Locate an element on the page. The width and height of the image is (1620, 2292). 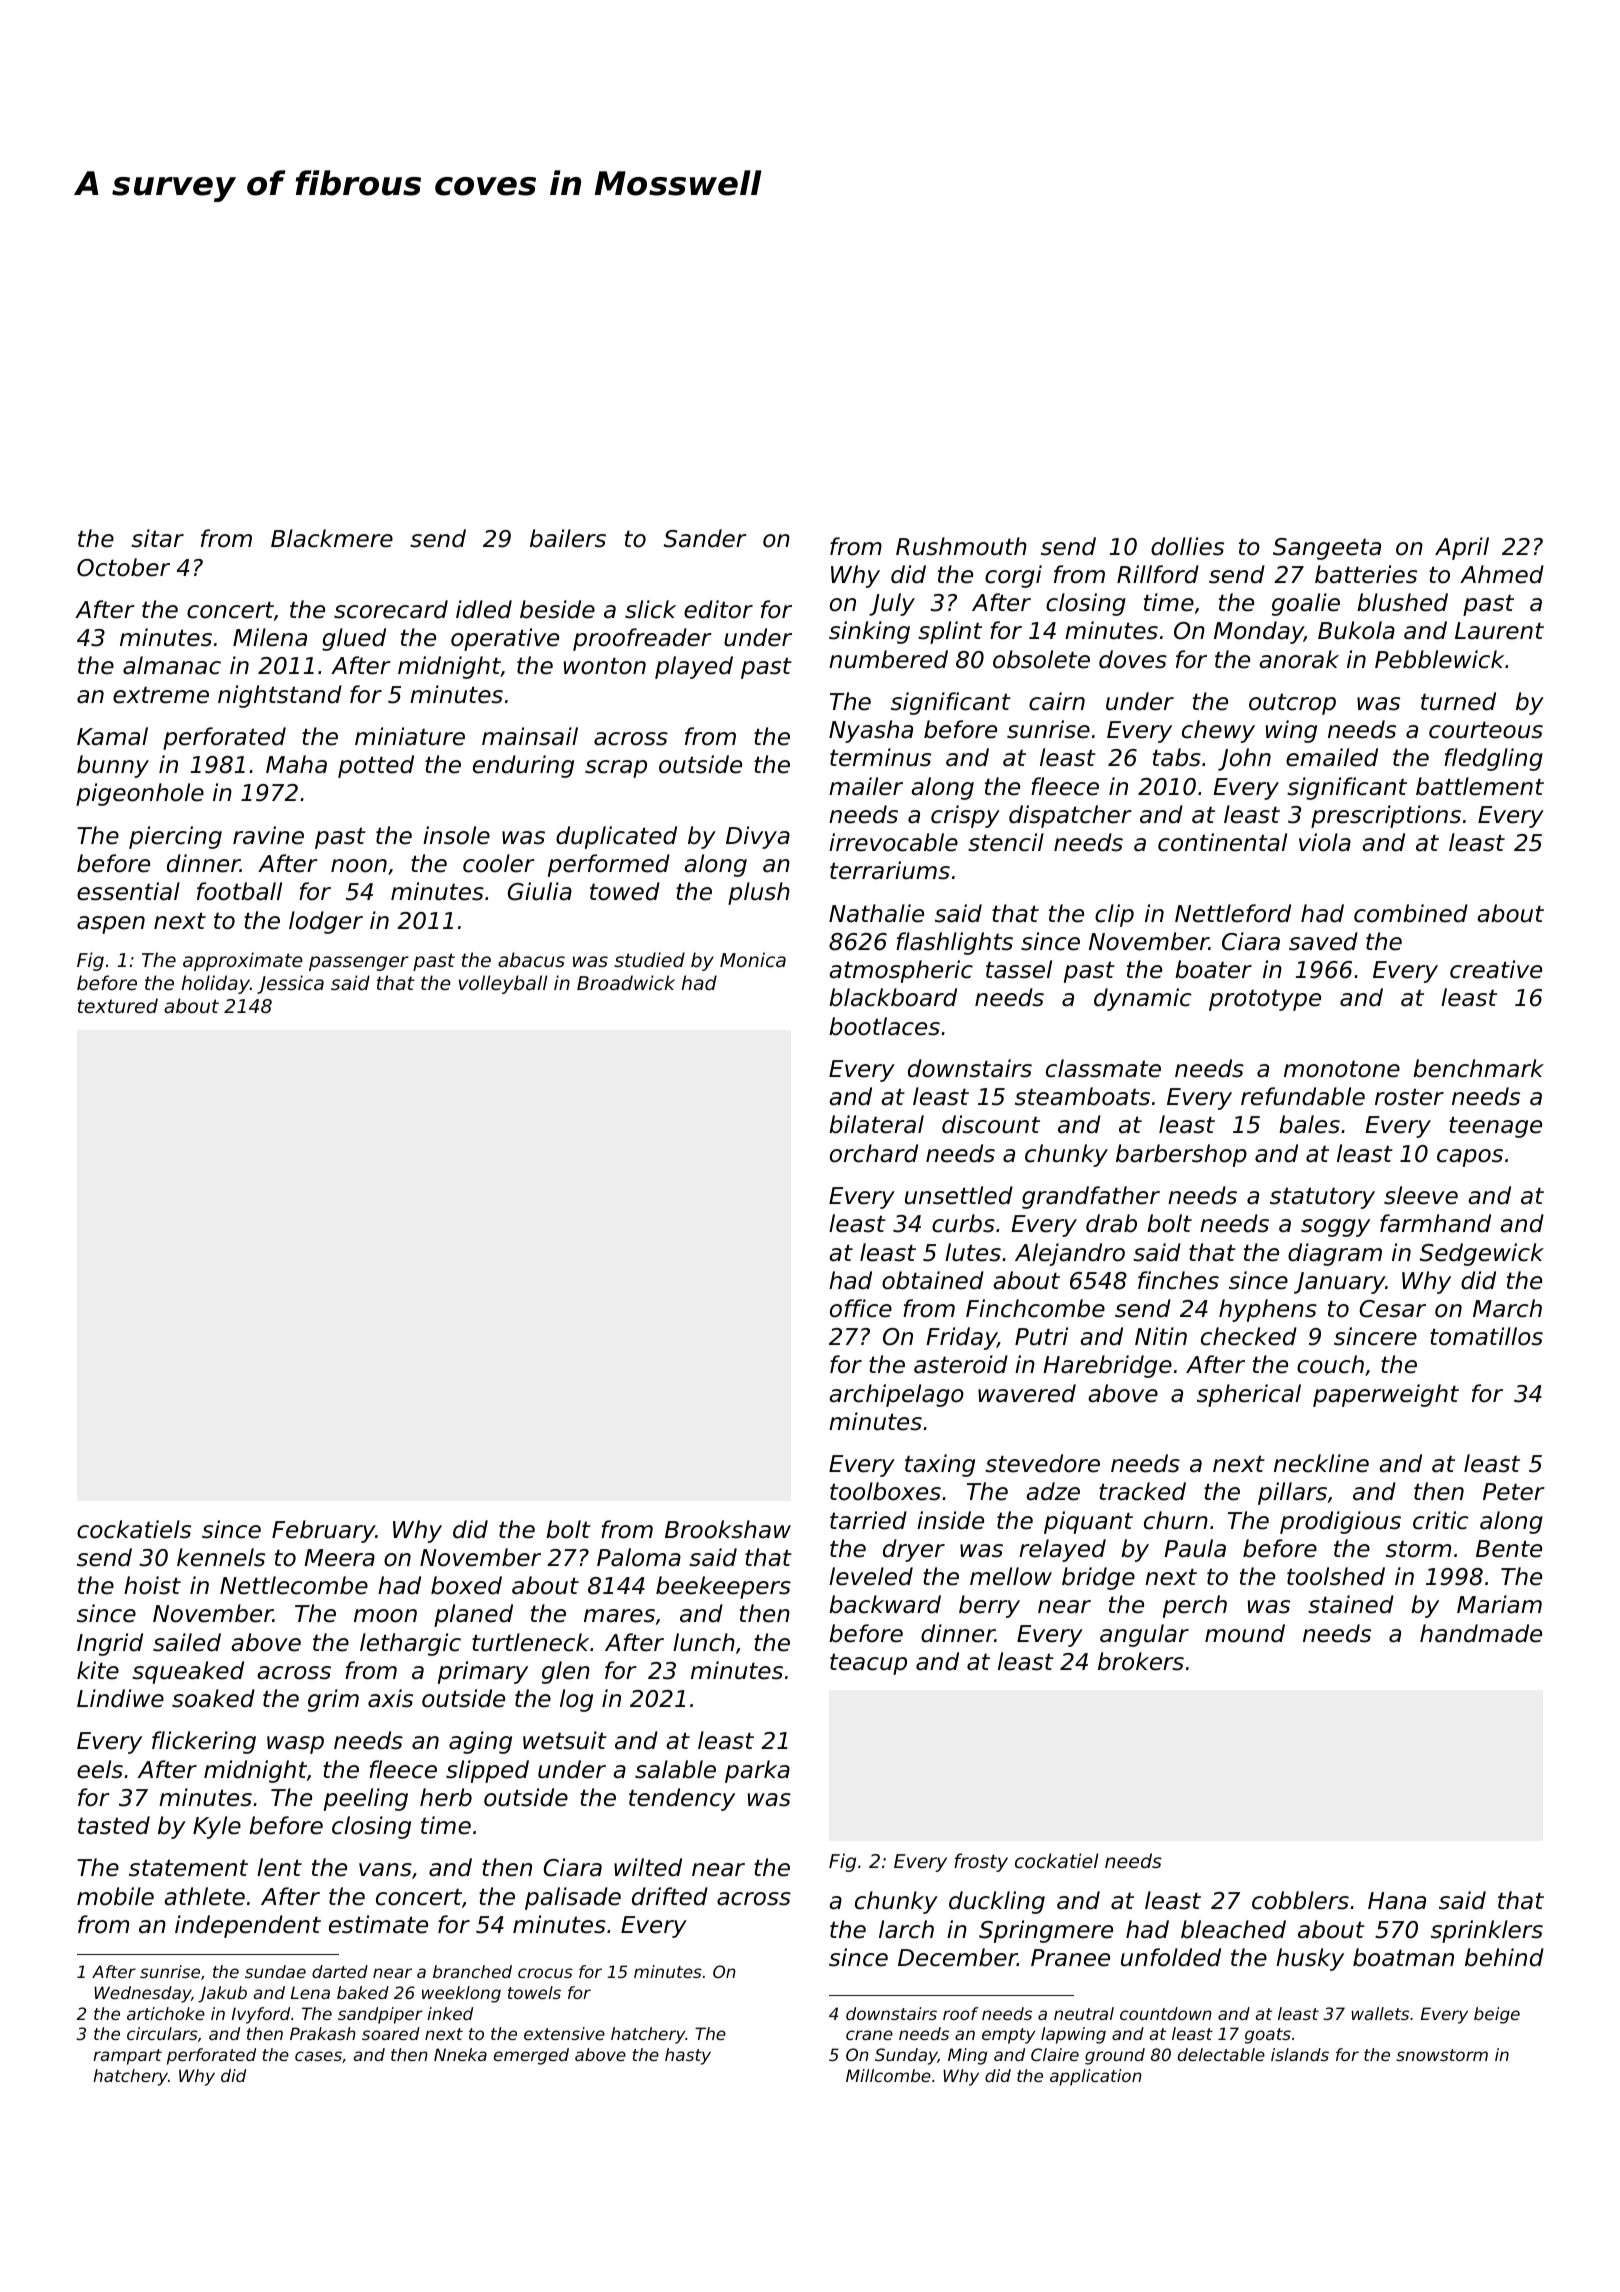
Nneka is located at coordinates (460, 2054).
